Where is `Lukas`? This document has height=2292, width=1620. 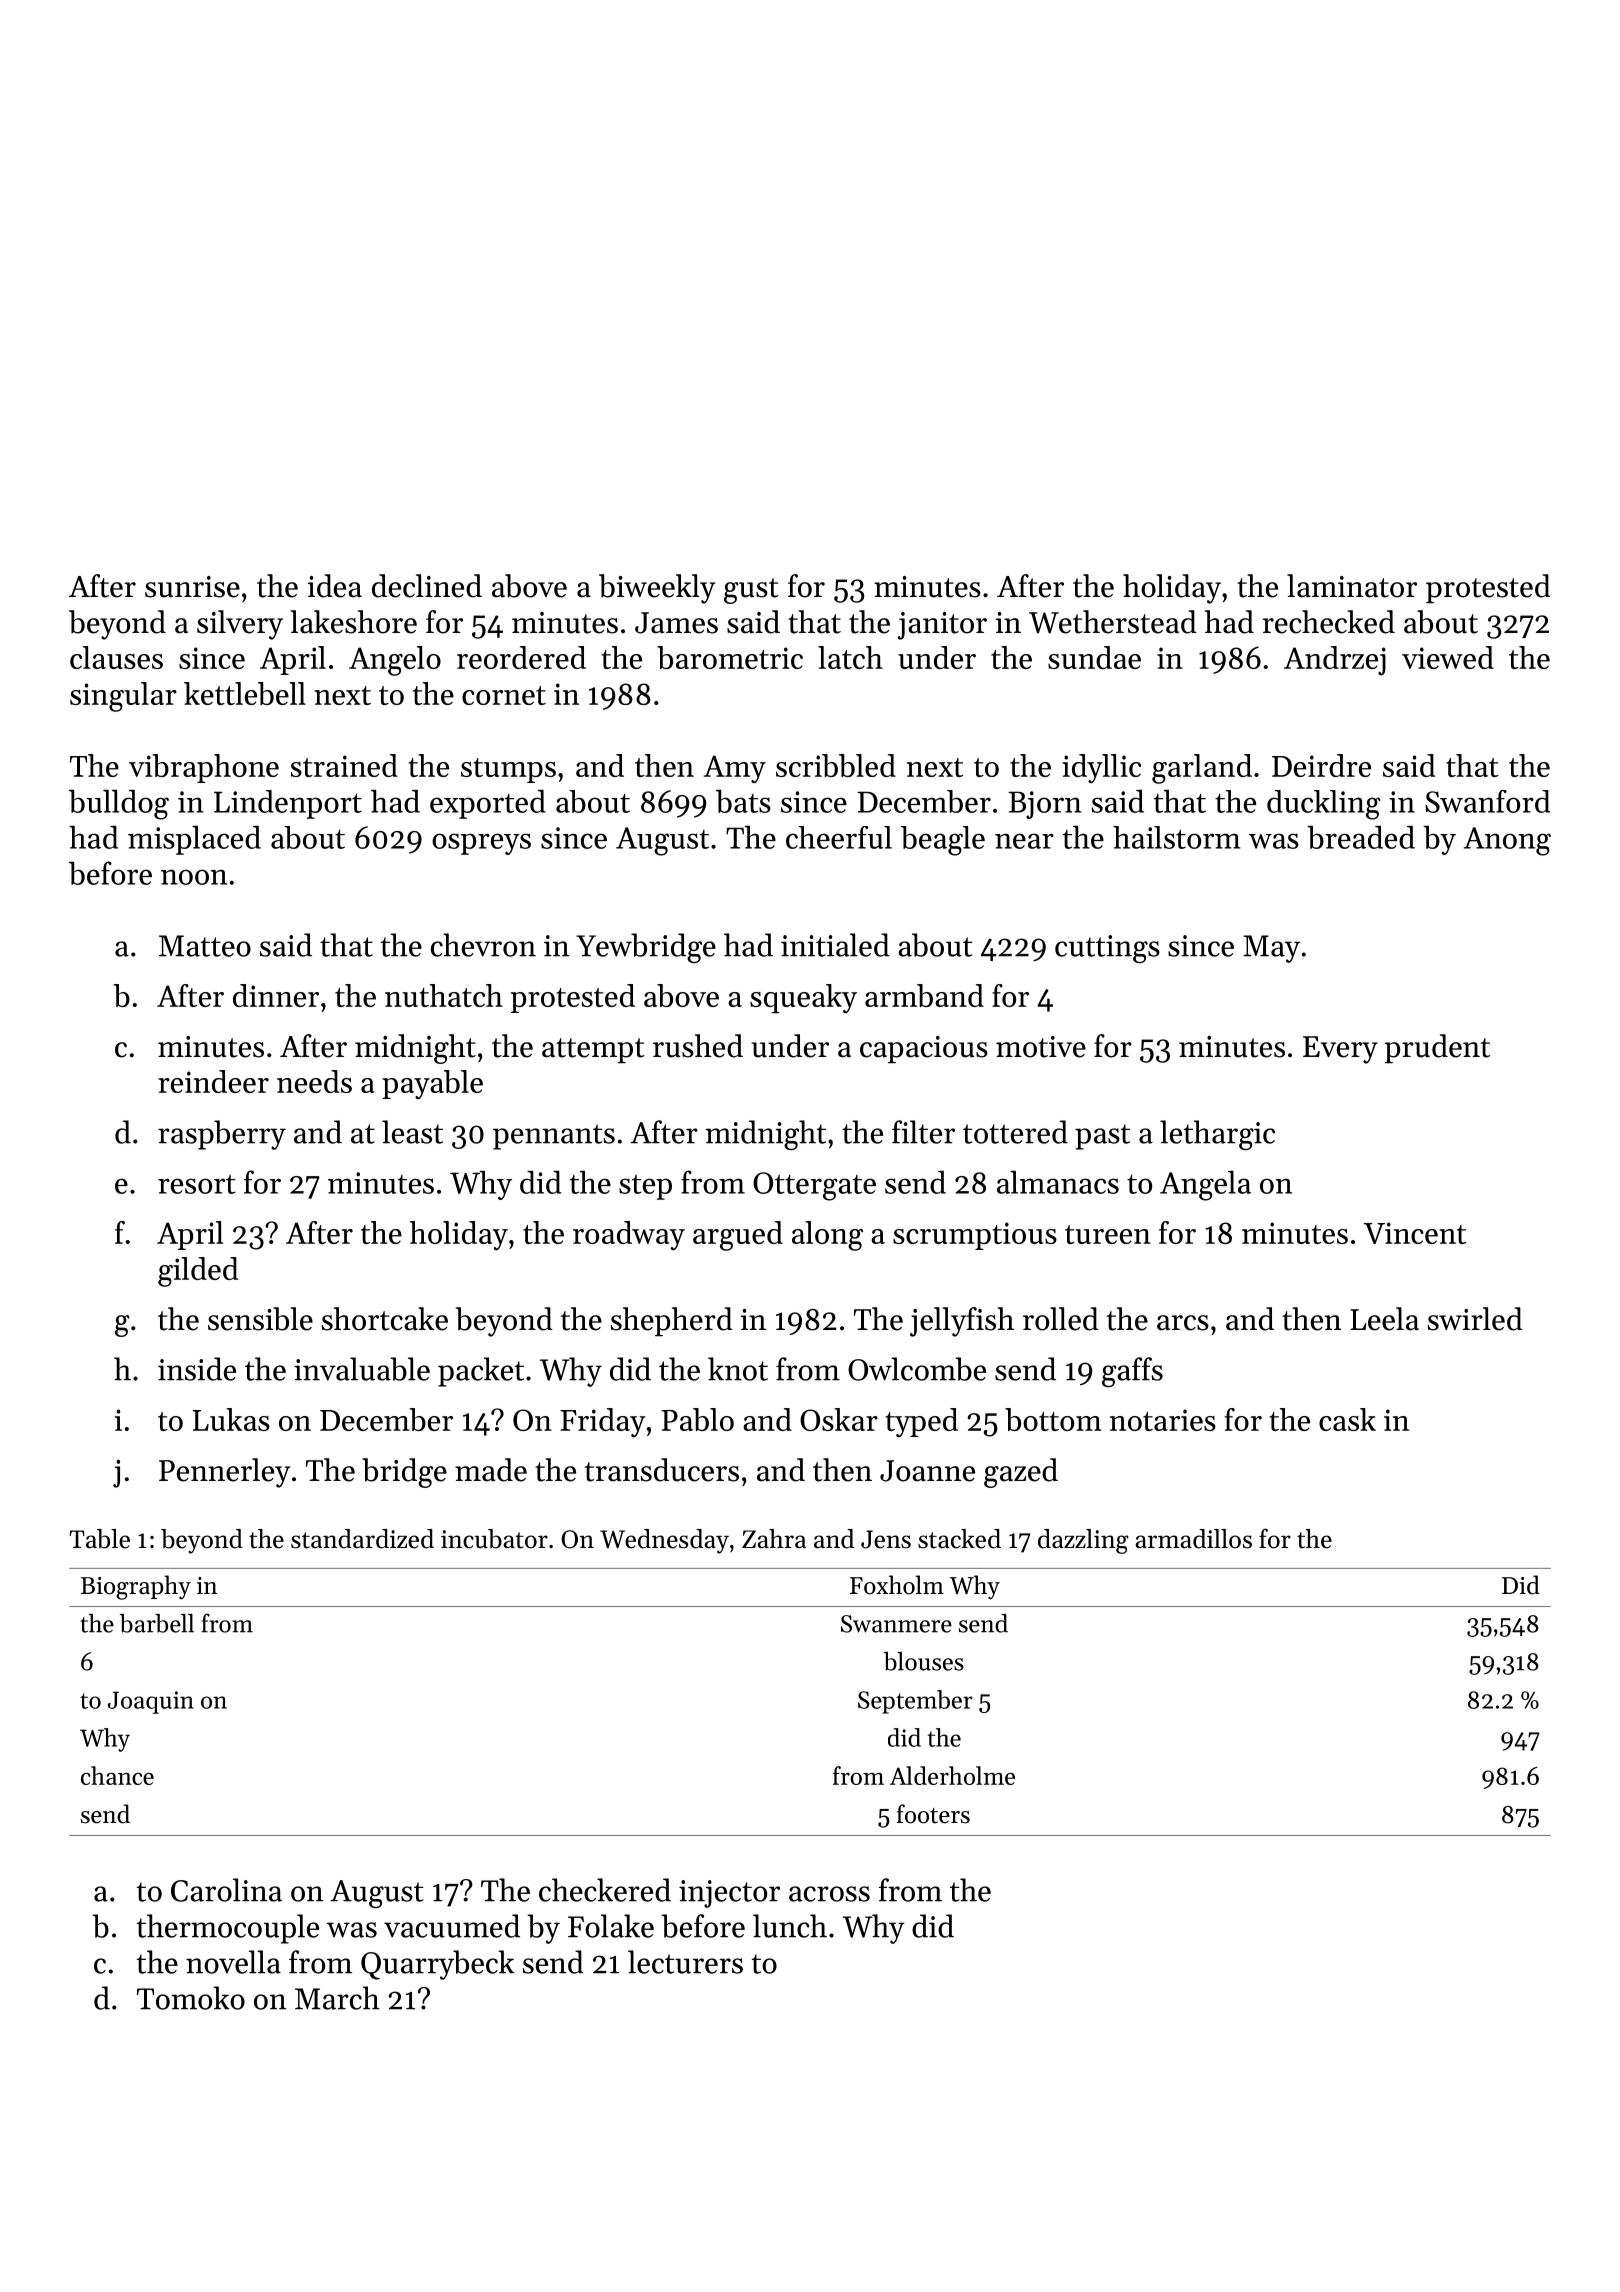
Lukas is located at coordinates (231, 1419).
